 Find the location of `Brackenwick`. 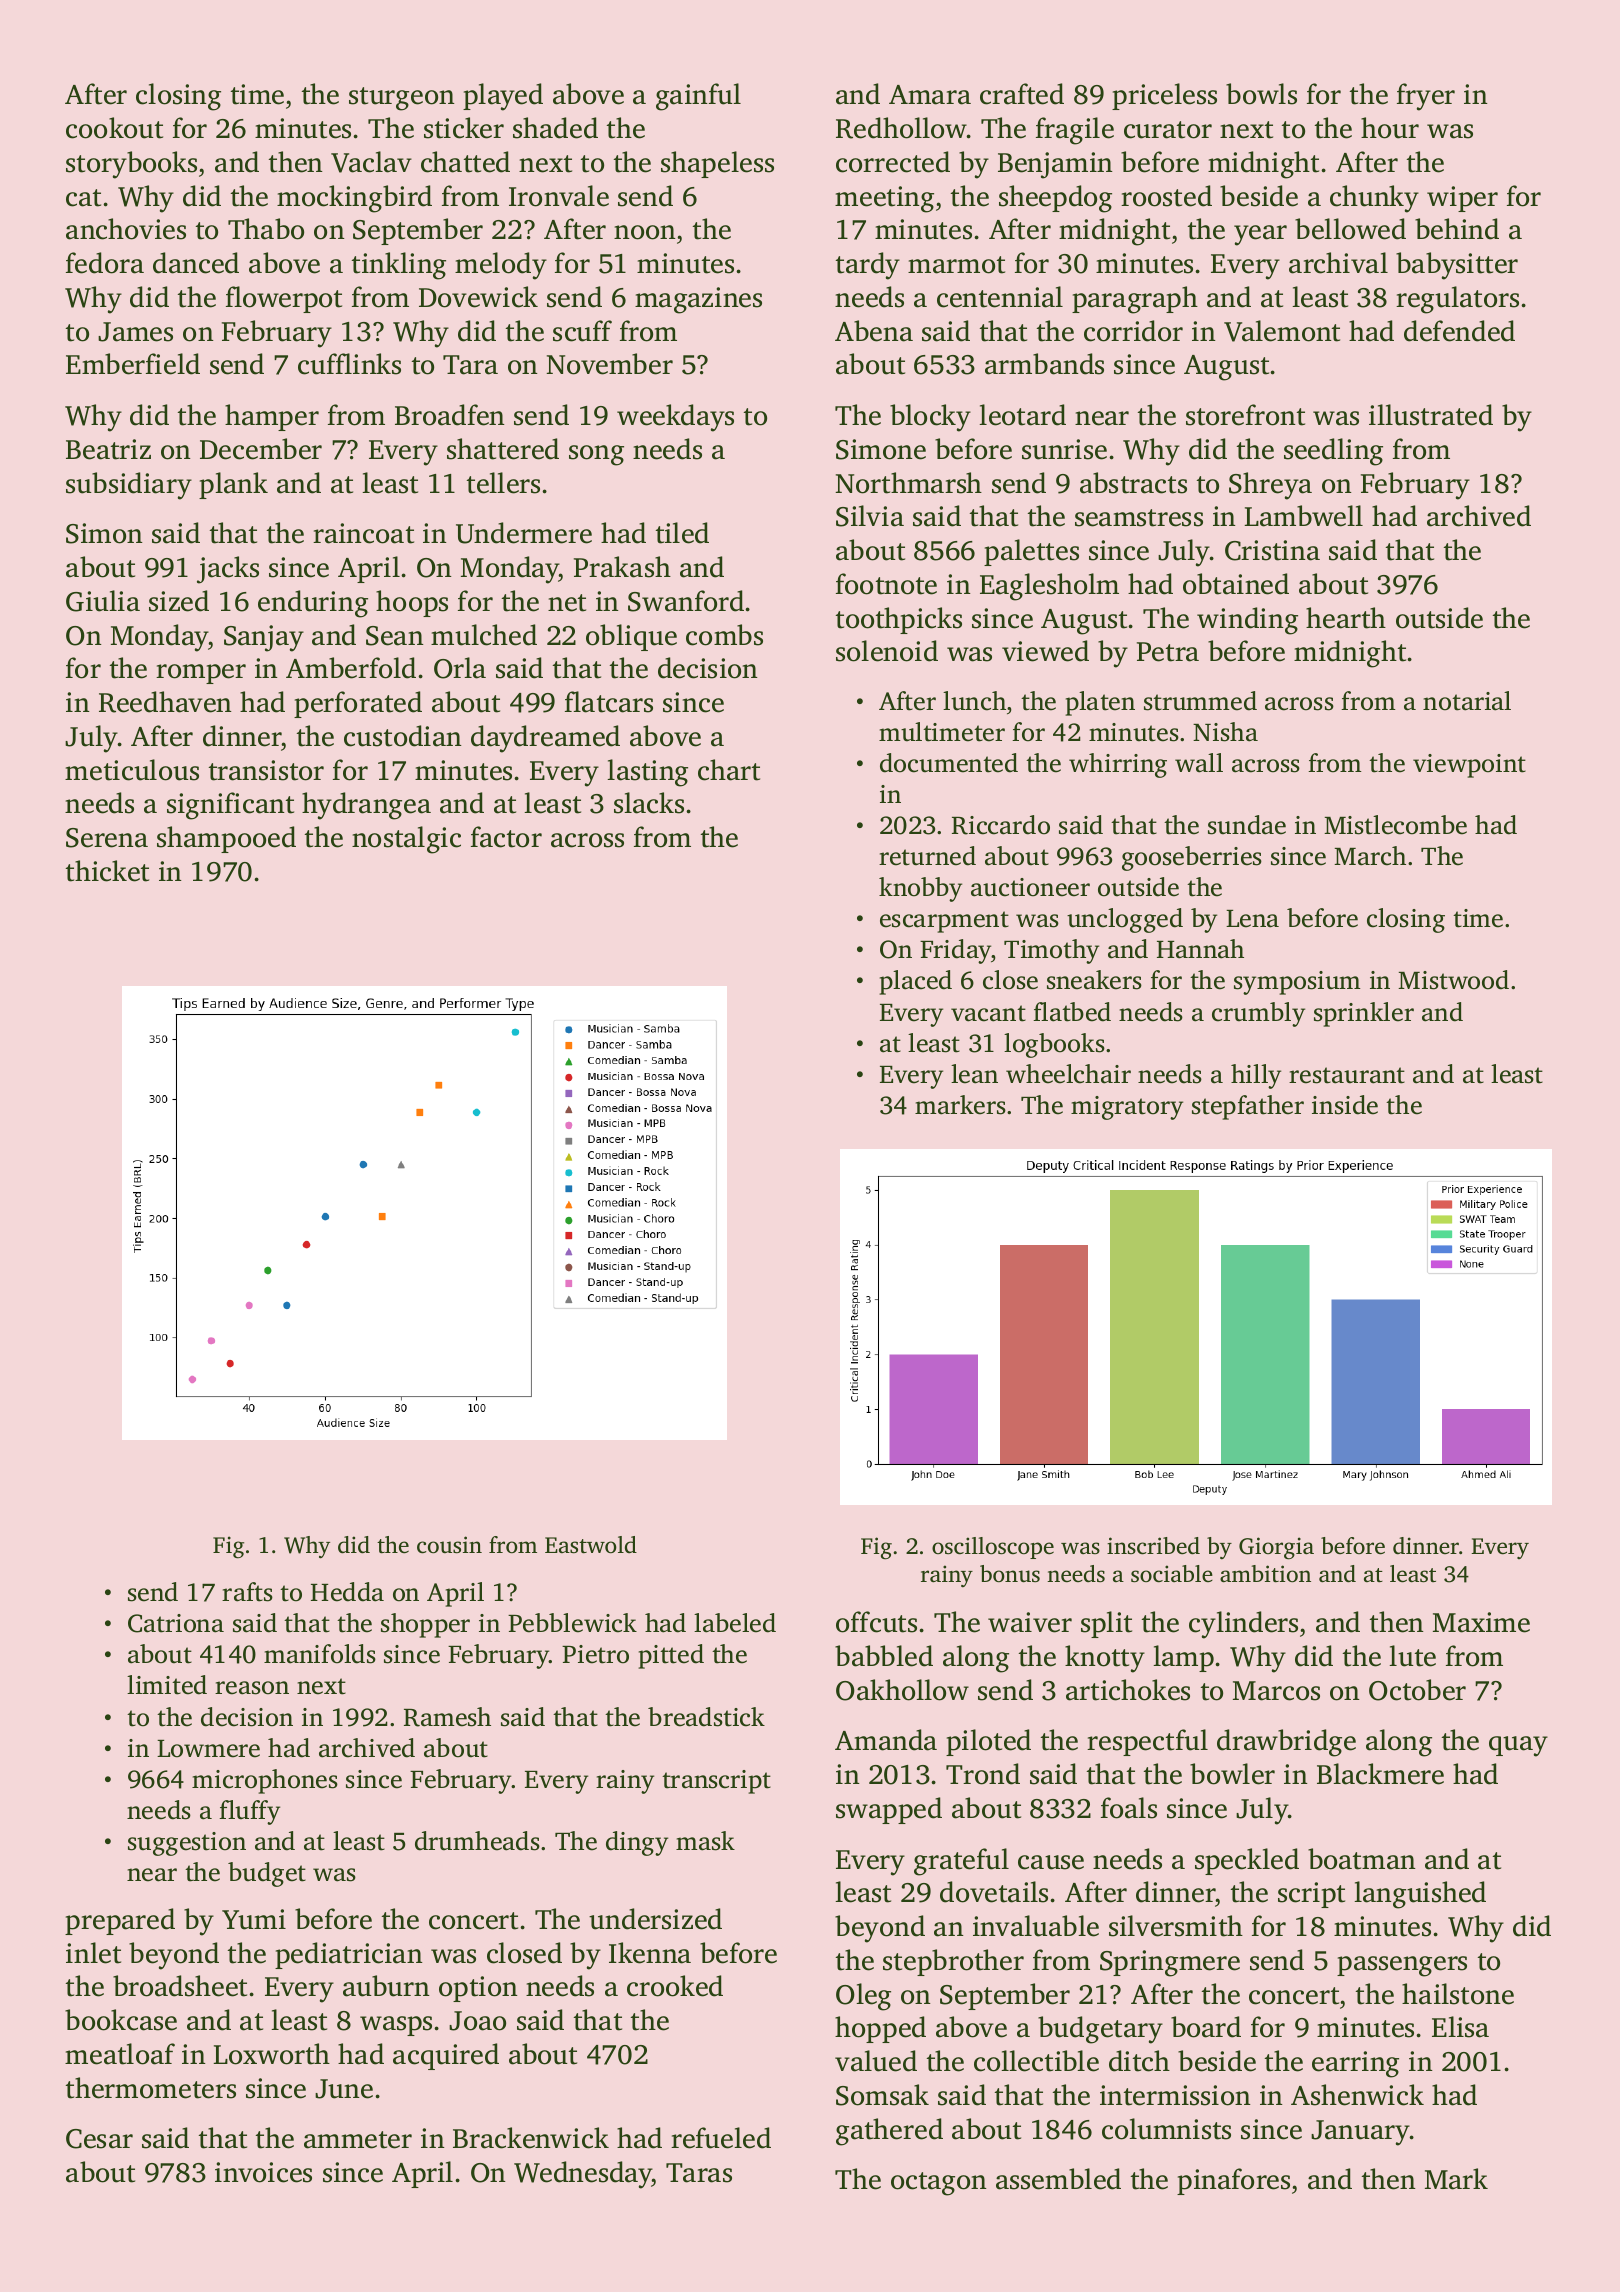

Brackenwick is located at coordinates (531, 2138).
